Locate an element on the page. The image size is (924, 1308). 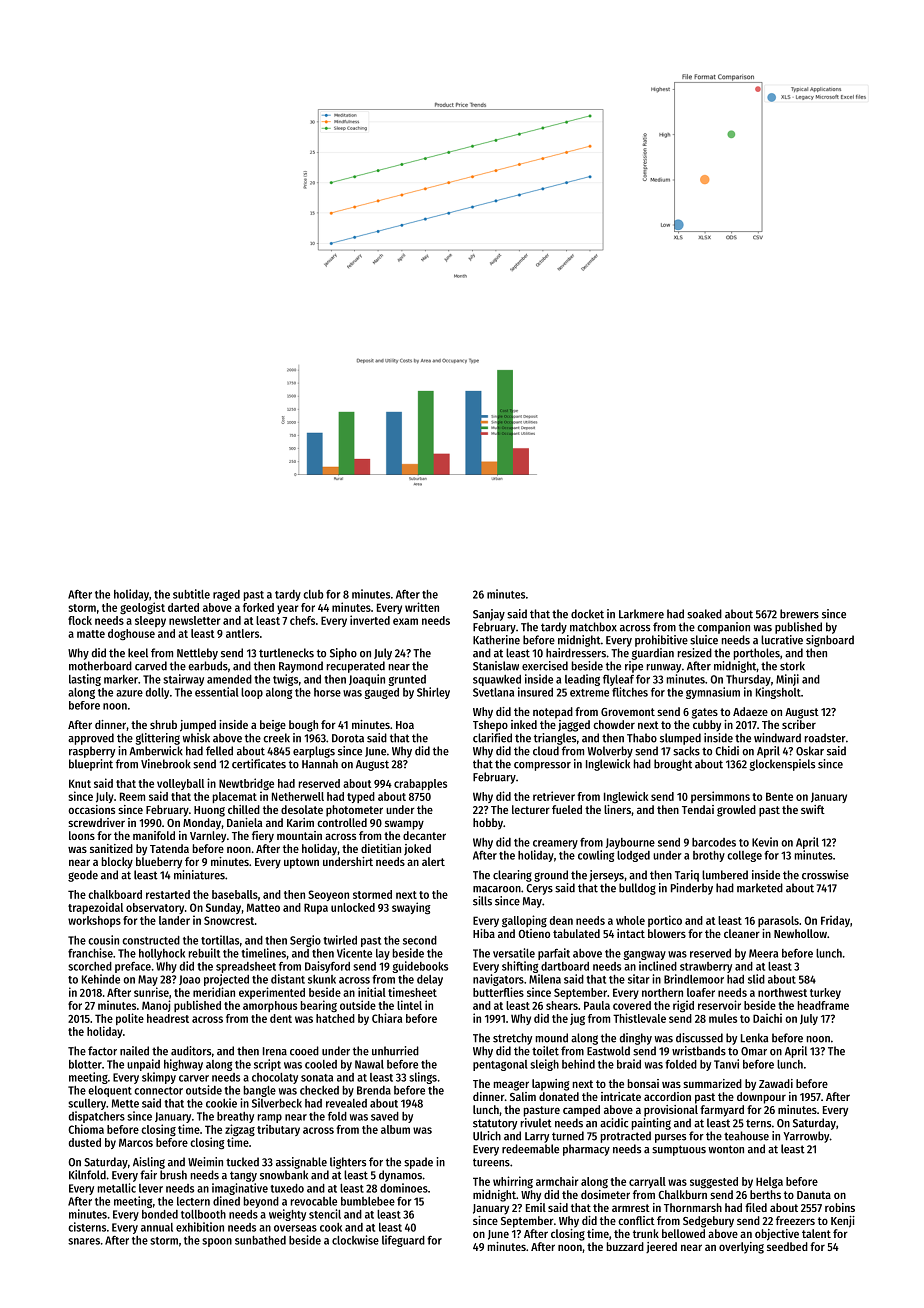
triangles is located at coordinates (555, 739).
